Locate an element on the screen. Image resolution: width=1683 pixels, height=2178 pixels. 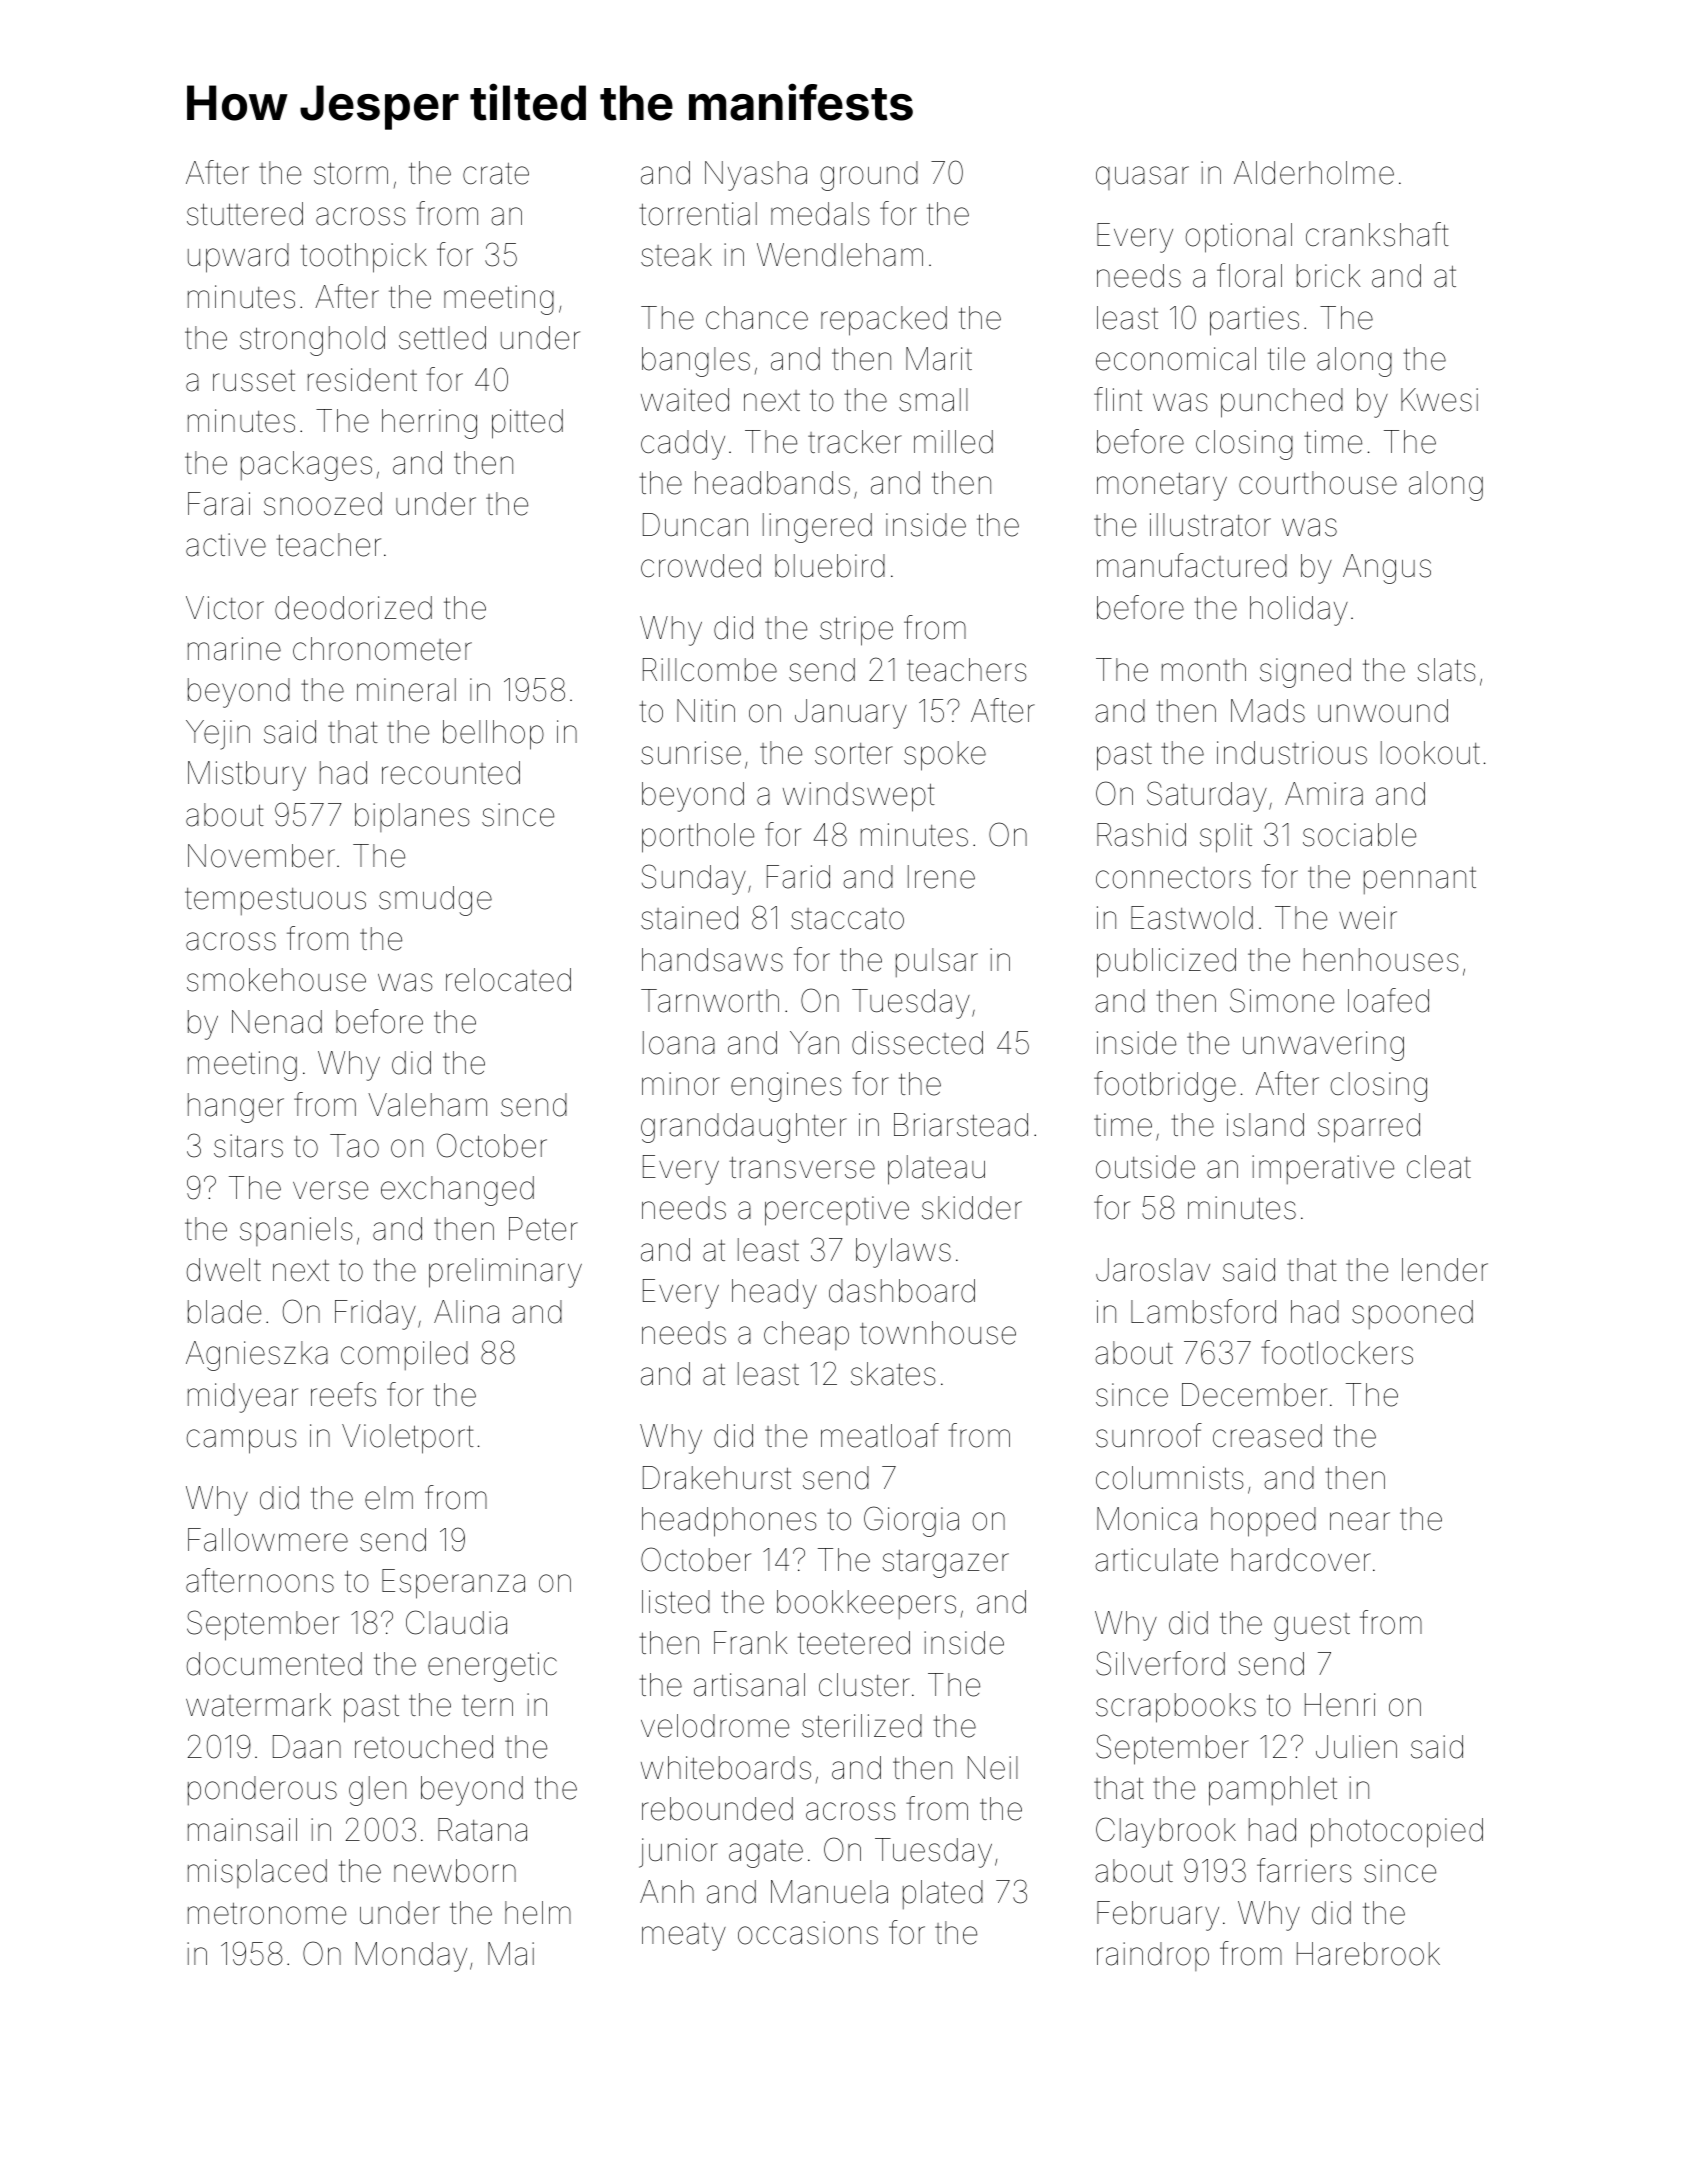
Alderholme is located at coordinates (1314, 173).
